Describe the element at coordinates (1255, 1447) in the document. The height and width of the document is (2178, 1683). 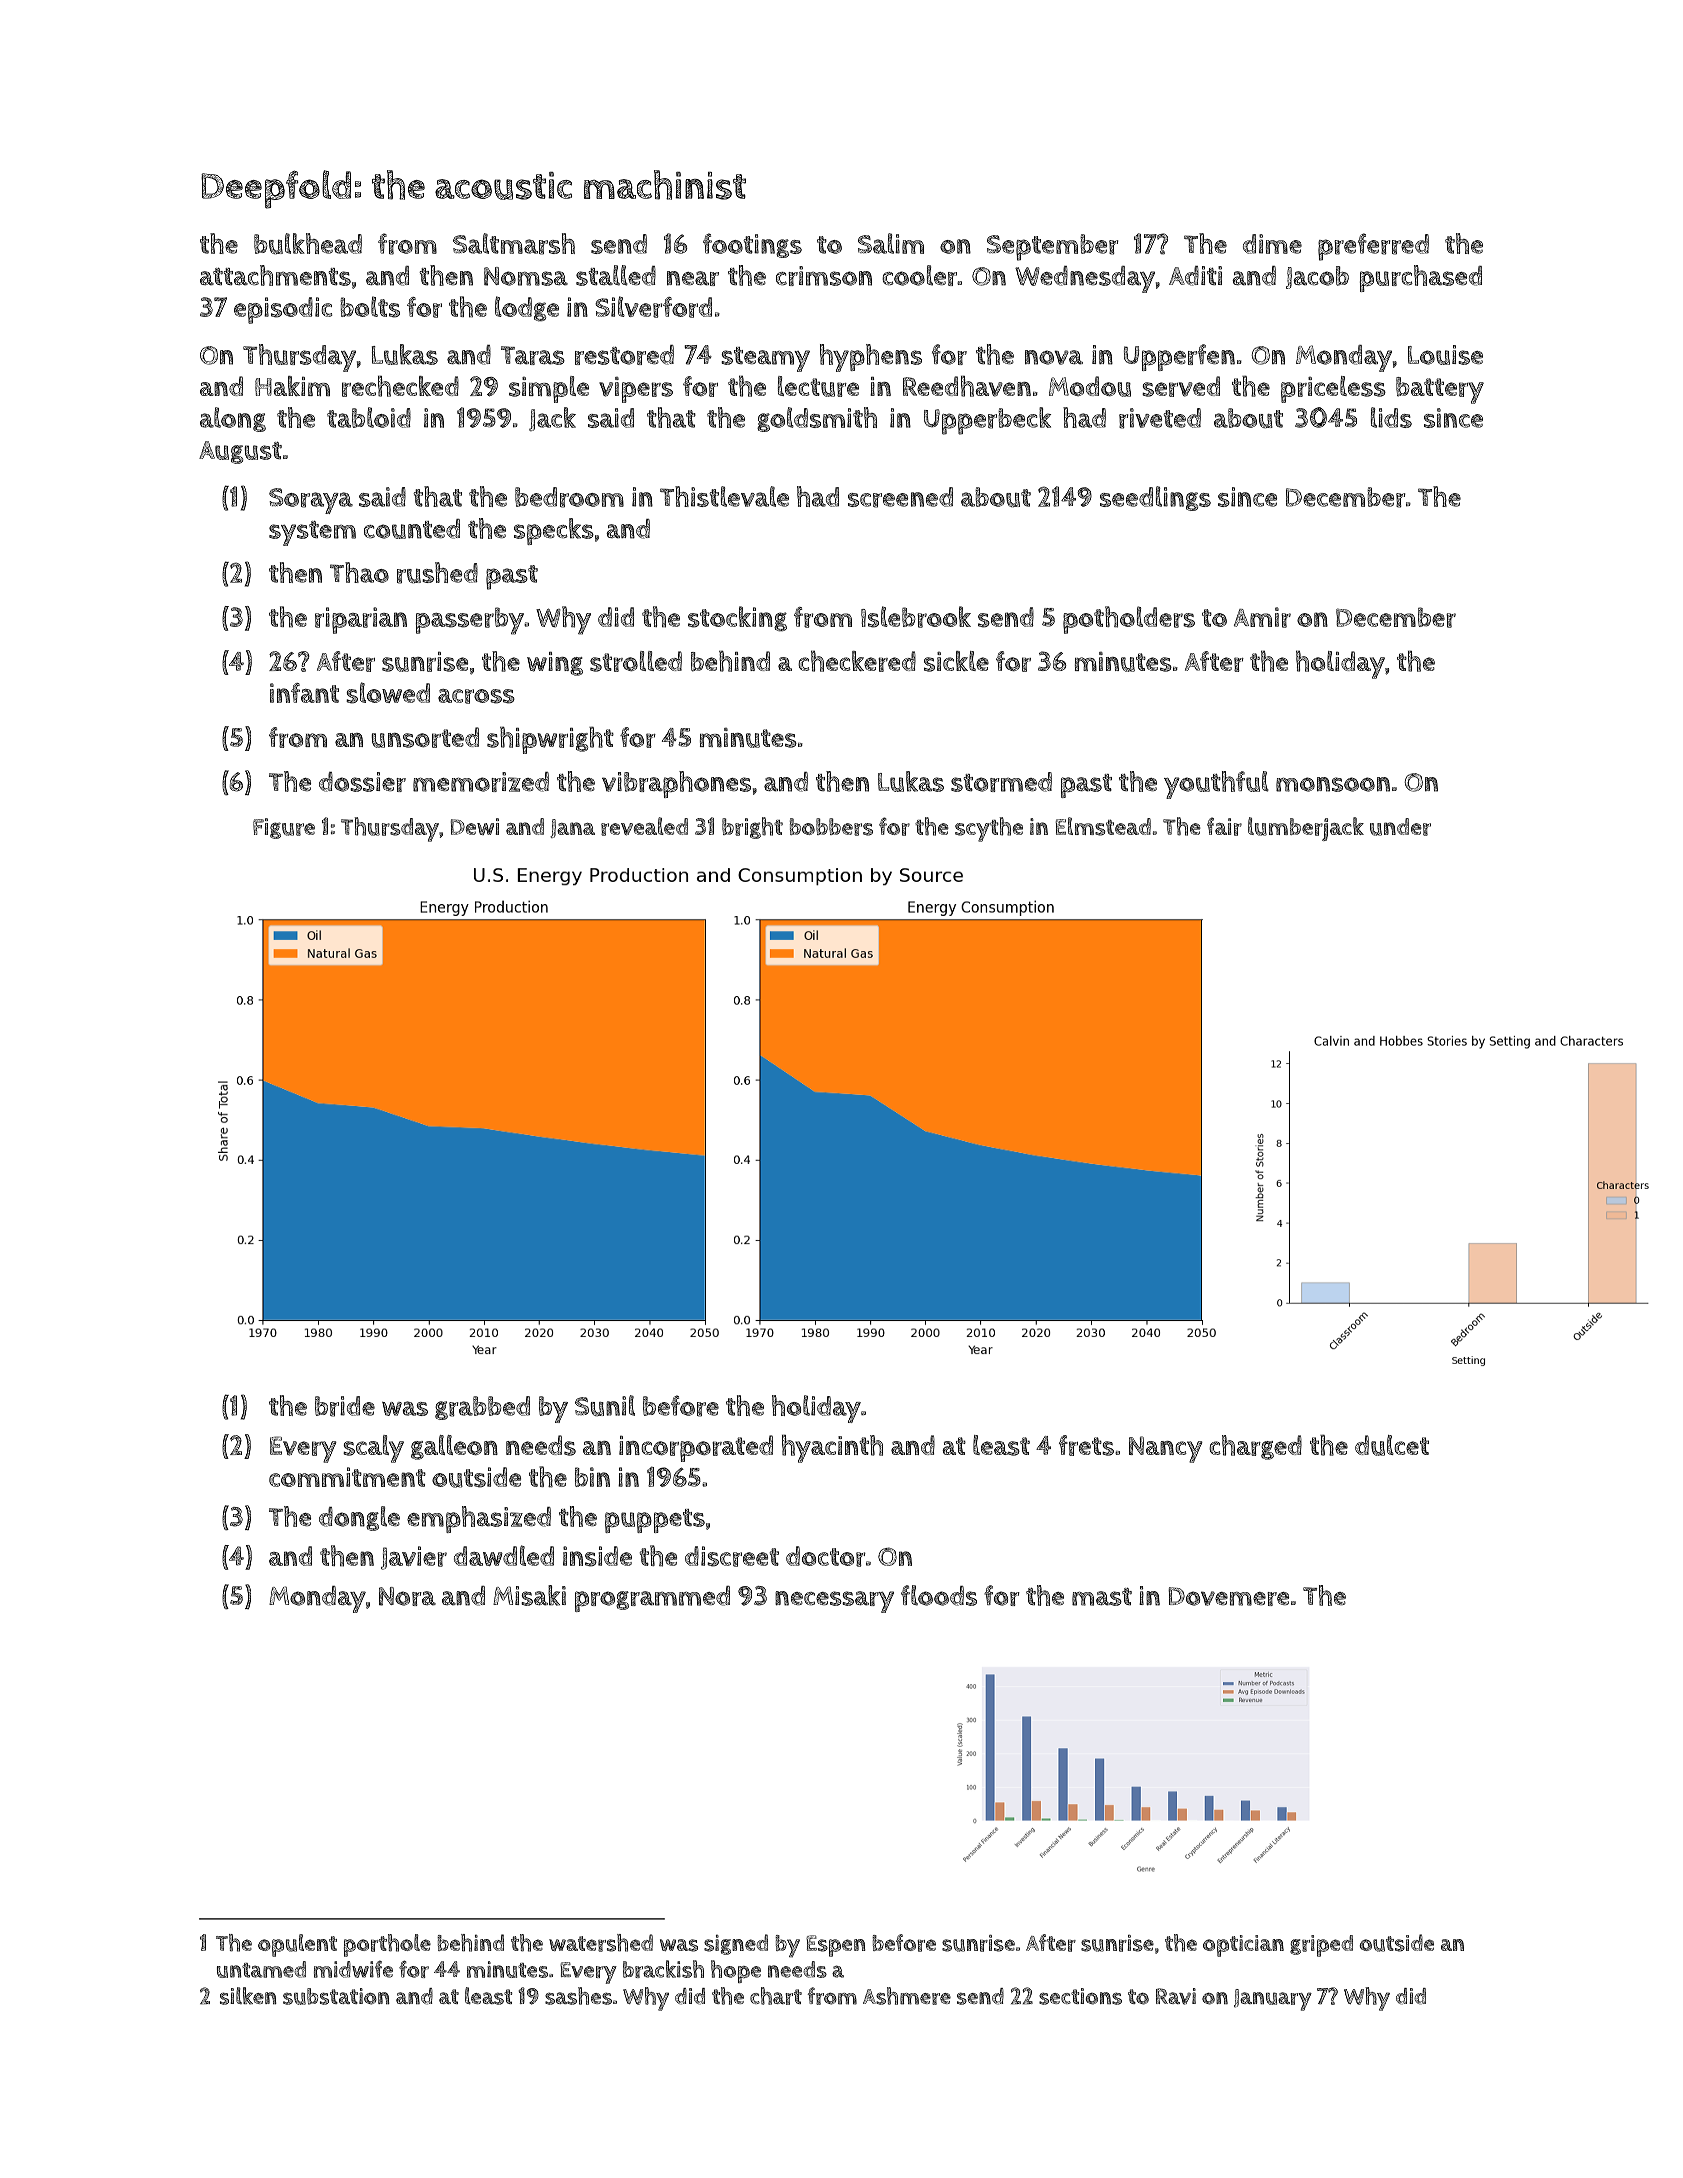
I see `charged` at that location.
